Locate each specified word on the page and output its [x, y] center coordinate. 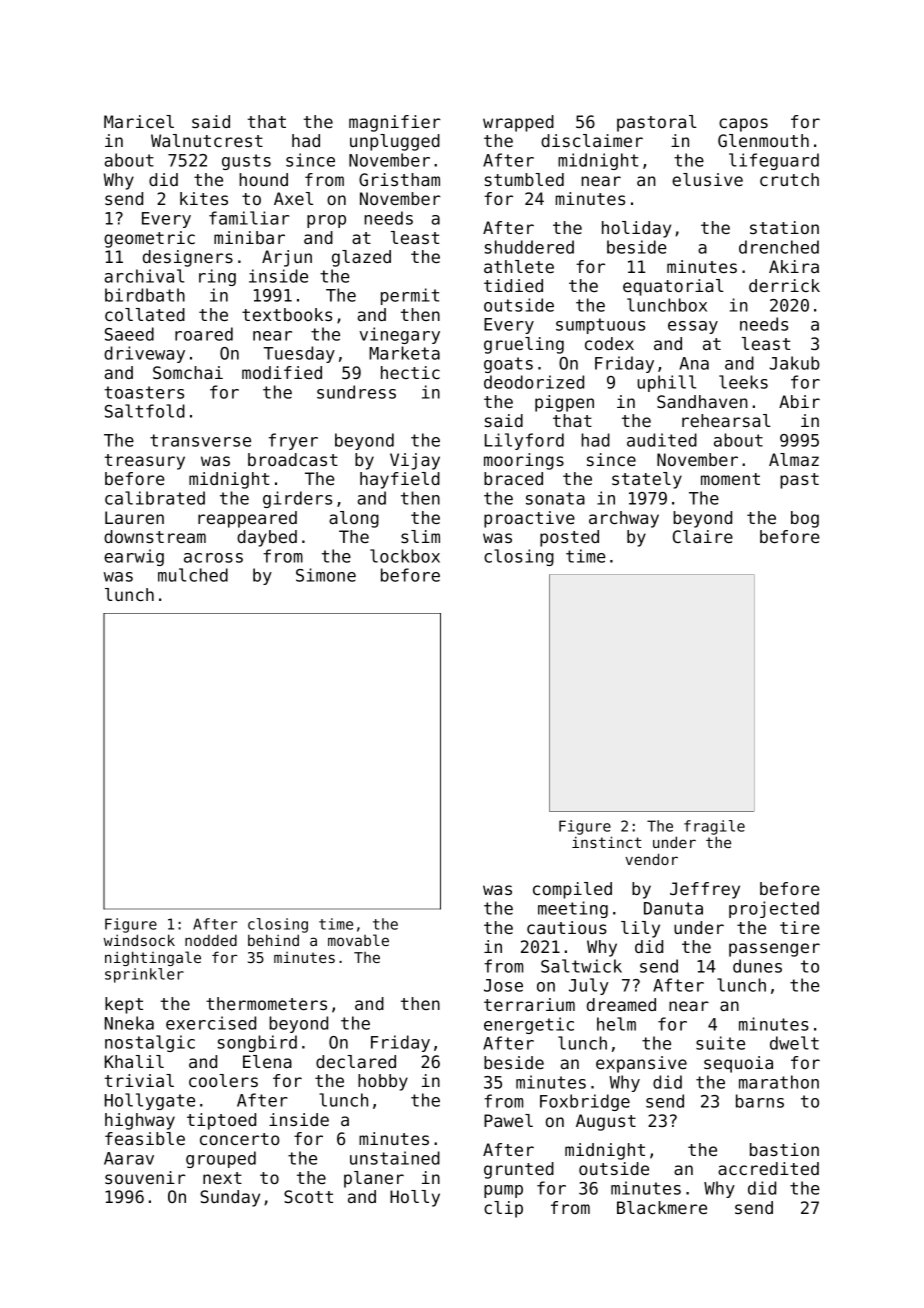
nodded [211, 940]
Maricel [139, 121]
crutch [789, 179]
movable [358, 940]
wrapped [518, 123]
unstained [395, 1158]
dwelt [794, 1043]
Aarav [129, 1158]
